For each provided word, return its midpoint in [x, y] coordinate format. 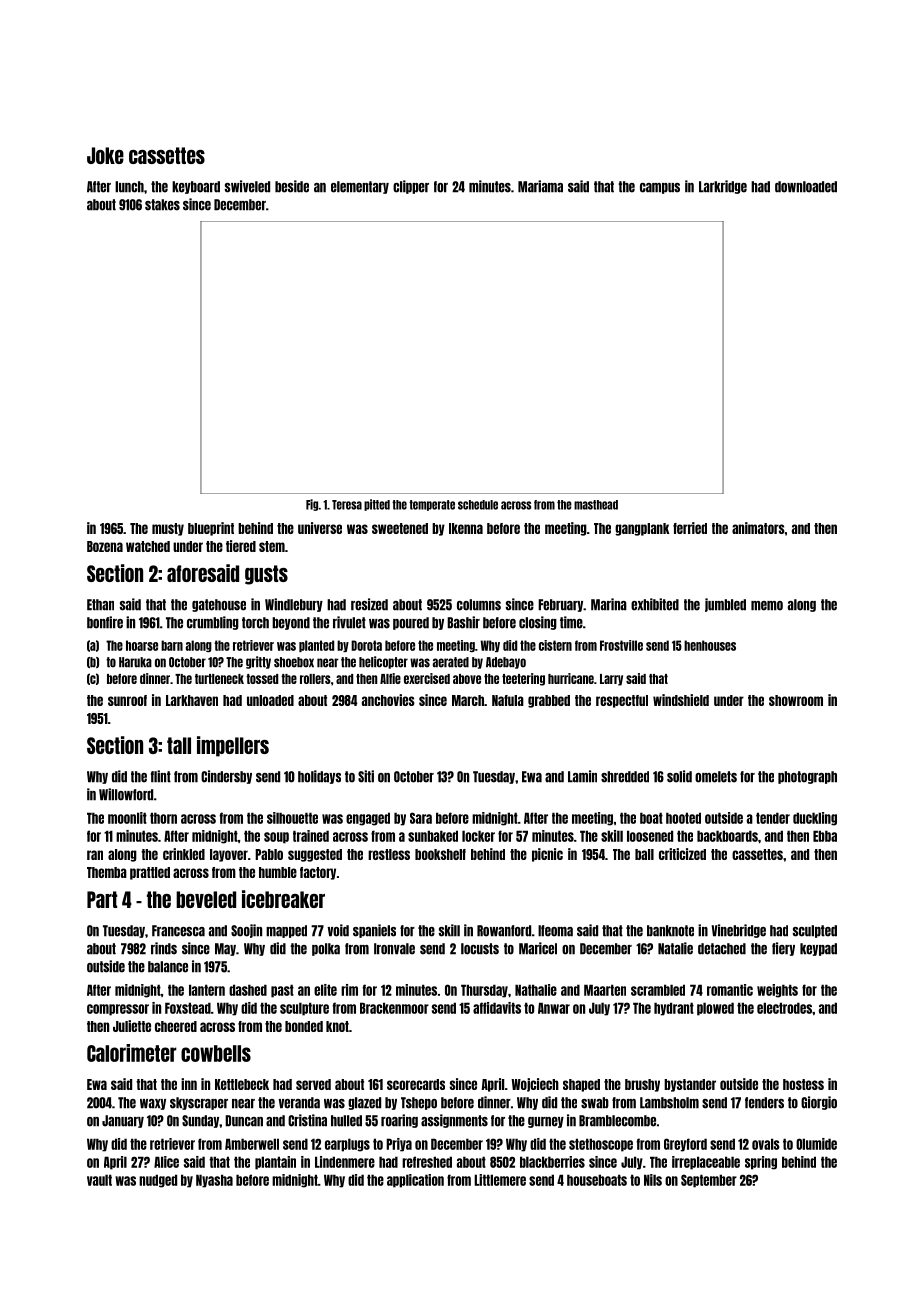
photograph [807, 777]
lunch [129, 187]
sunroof [127, 700]
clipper [411, 187]
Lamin [582, 776]
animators [758, 528]
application [415, 1181]
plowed [715, 1009]
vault [99, 1180]
